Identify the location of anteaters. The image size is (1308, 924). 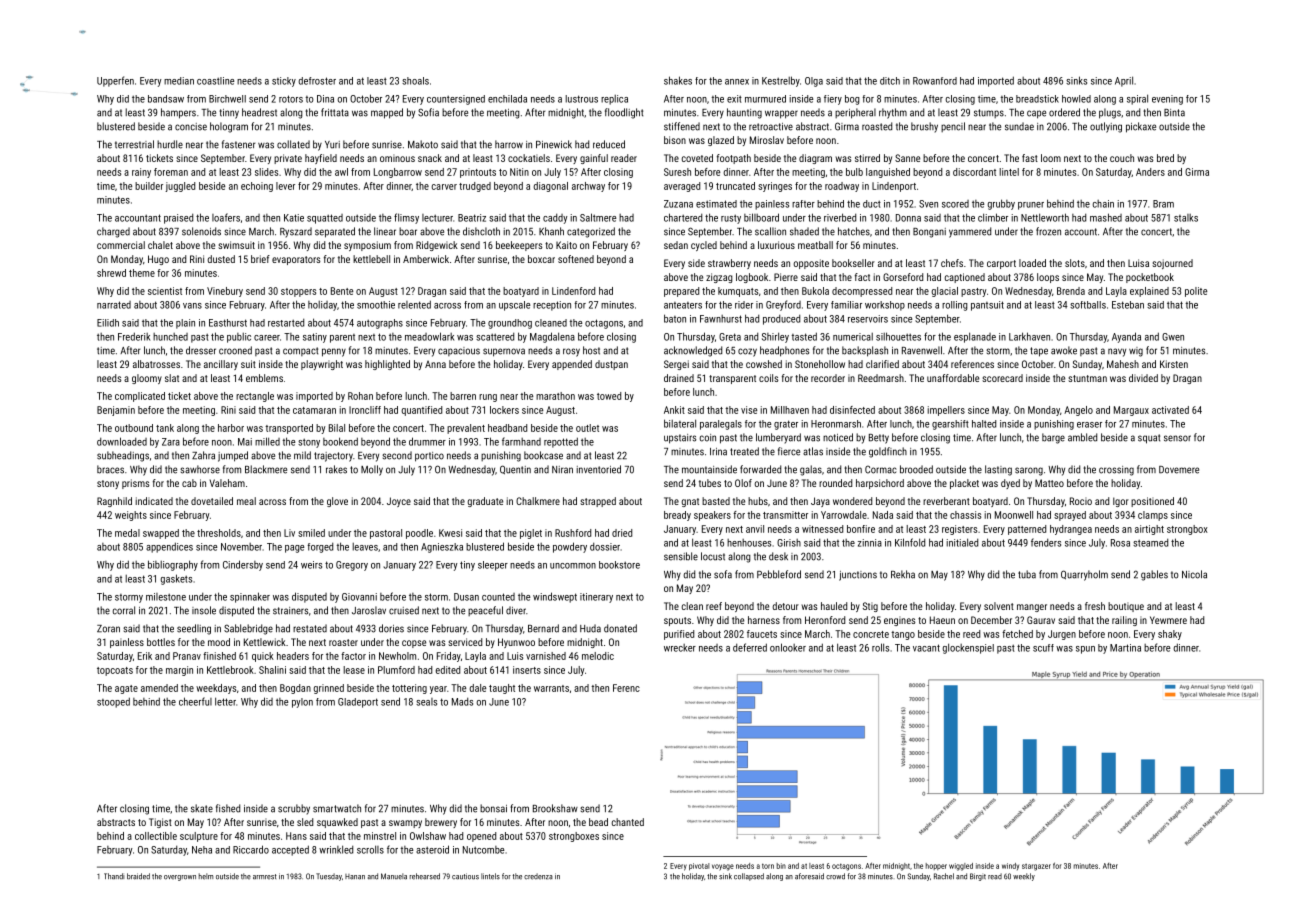
(683, 305).
